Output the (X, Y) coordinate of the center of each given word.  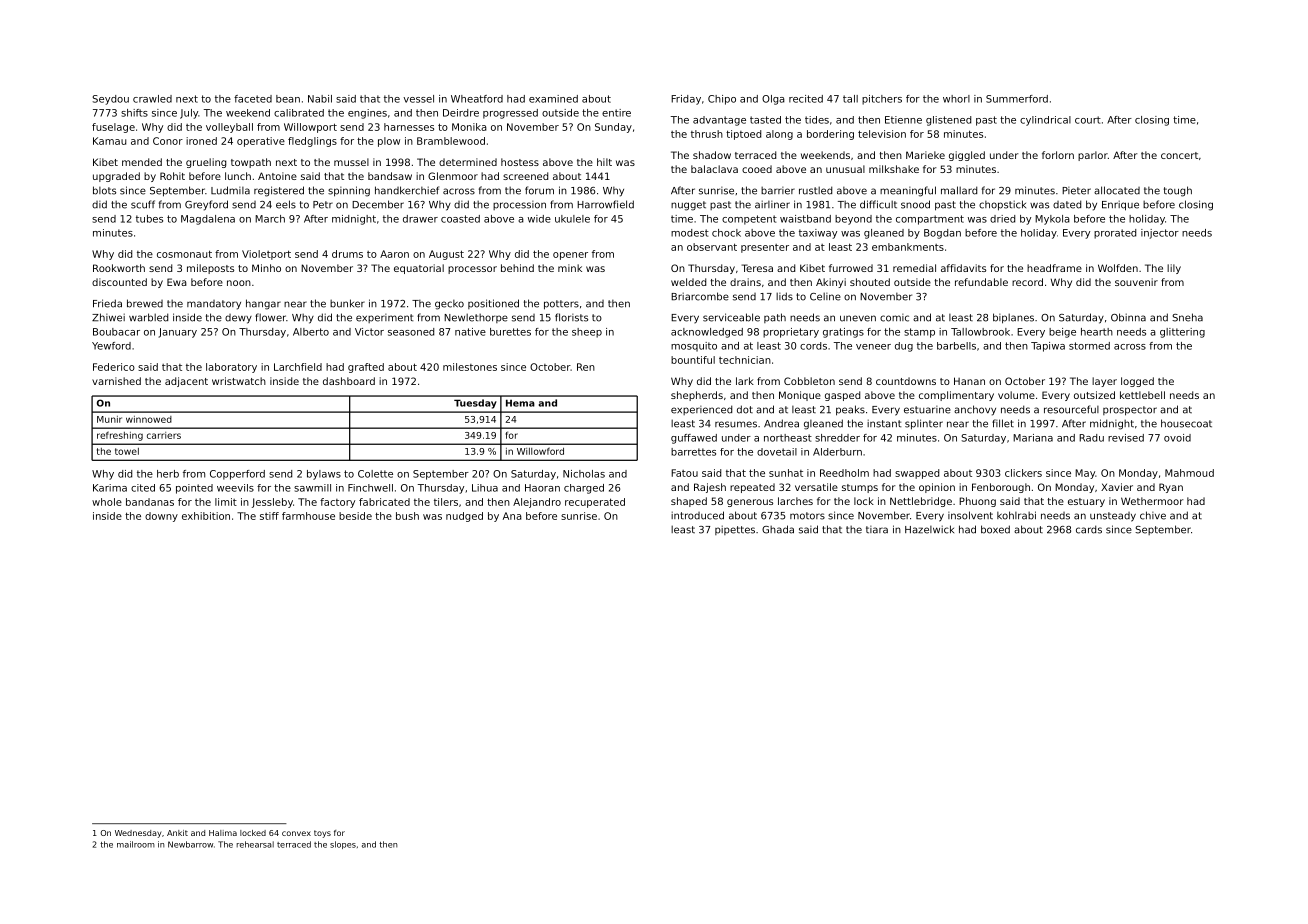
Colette (375, 474)
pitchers (882, 100)
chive (1153, 515)
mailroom (136, 844)
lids (784, 296)
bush (407, 516)
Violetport (266, 255)
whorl (956, 99)
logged (1137, 382)
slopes (343, 845)
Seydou (110, 100)
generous (750, 503)
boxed (995, 529)
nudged (464, 517)
